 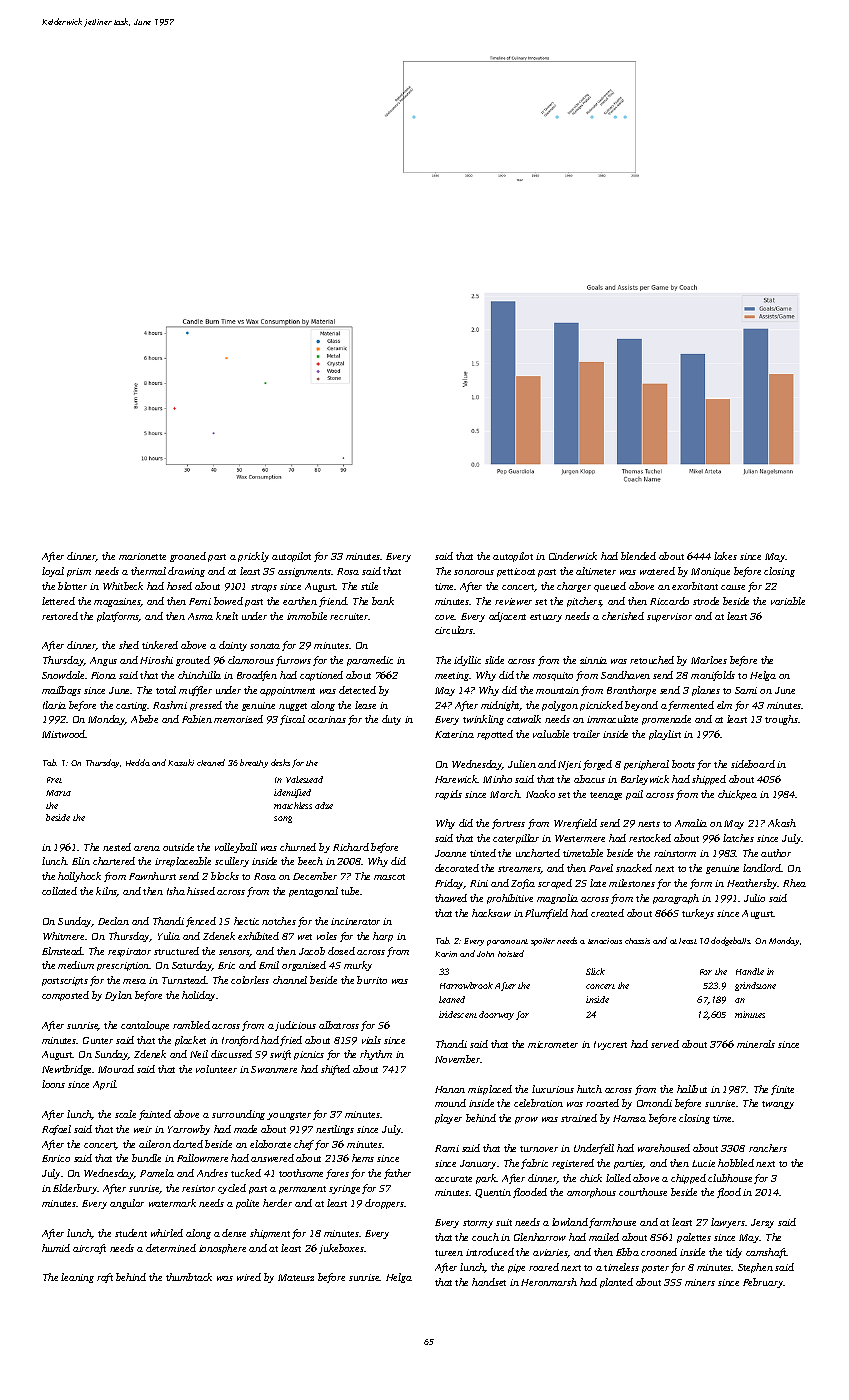 What do you see at coordinates (142, 556) in the page?
I see `marionette` at bounding box center [142, 556].
